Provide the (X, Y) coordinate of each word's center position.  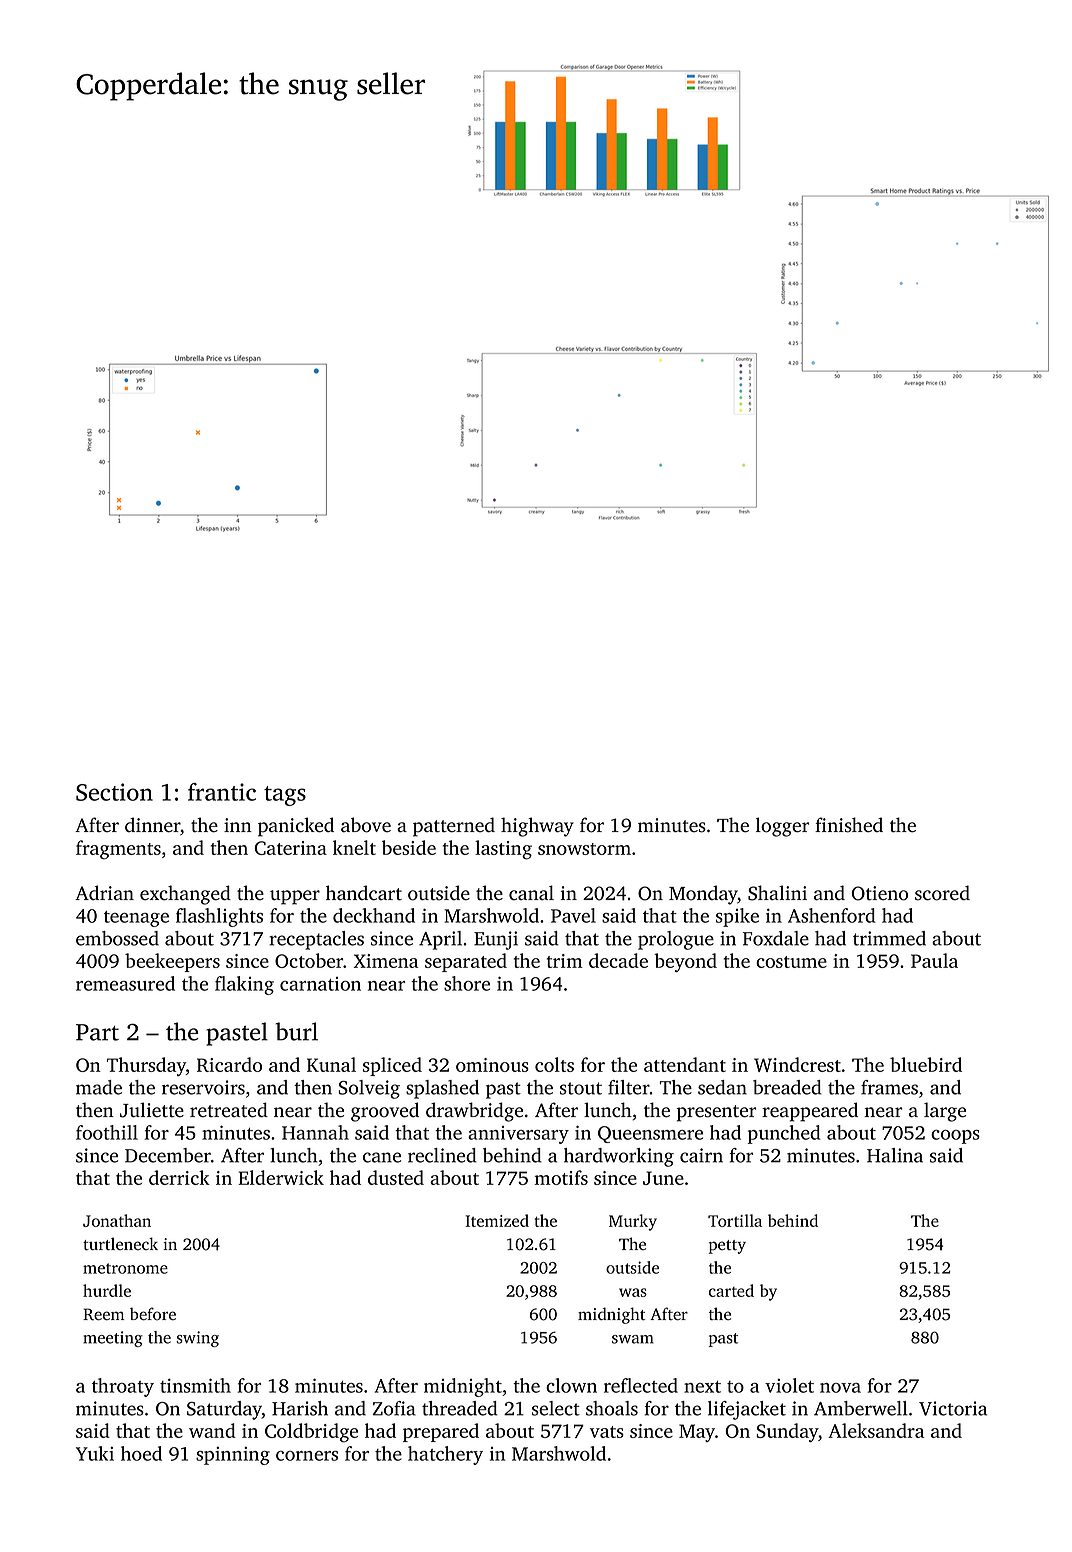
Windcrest (797, 1064)
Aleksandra (876, 1430)
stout (581, 1088)
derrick (179, 1177)
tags (285, 796)
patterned (454, 827)
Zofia (394, 1408)
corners (307, 1456)
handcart (364, 893)
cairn (701, 1155)
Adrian (104, 892)
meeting (113, 1339)
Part (97, 1032)
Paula (934, 960)
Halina (895, 1155)
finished (849, 825)
